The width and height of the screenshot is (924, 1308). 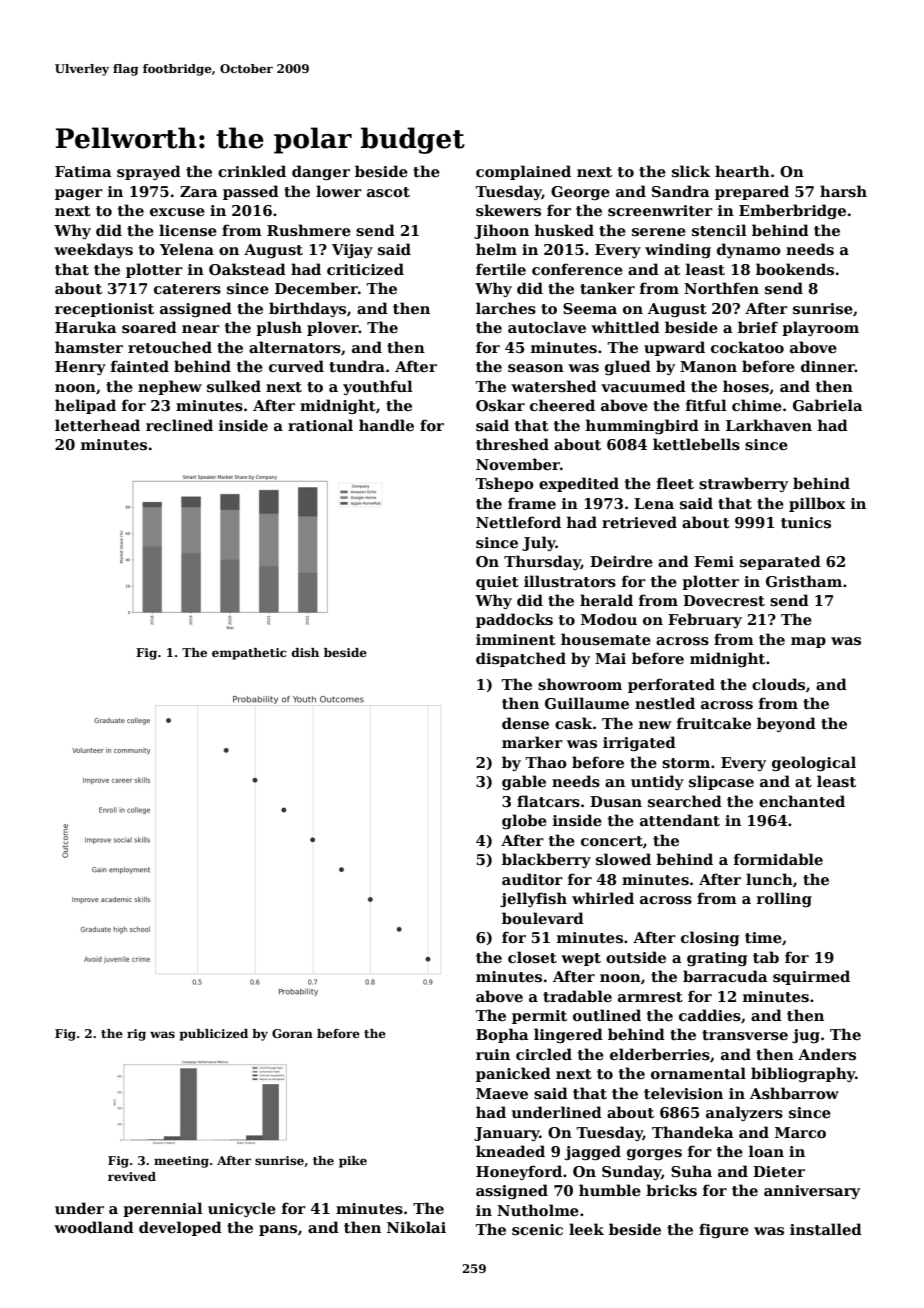 What do you see at coordinates (86, 327) in the screenshot?
I see `Haruka` at bounding box center [86, 327].
